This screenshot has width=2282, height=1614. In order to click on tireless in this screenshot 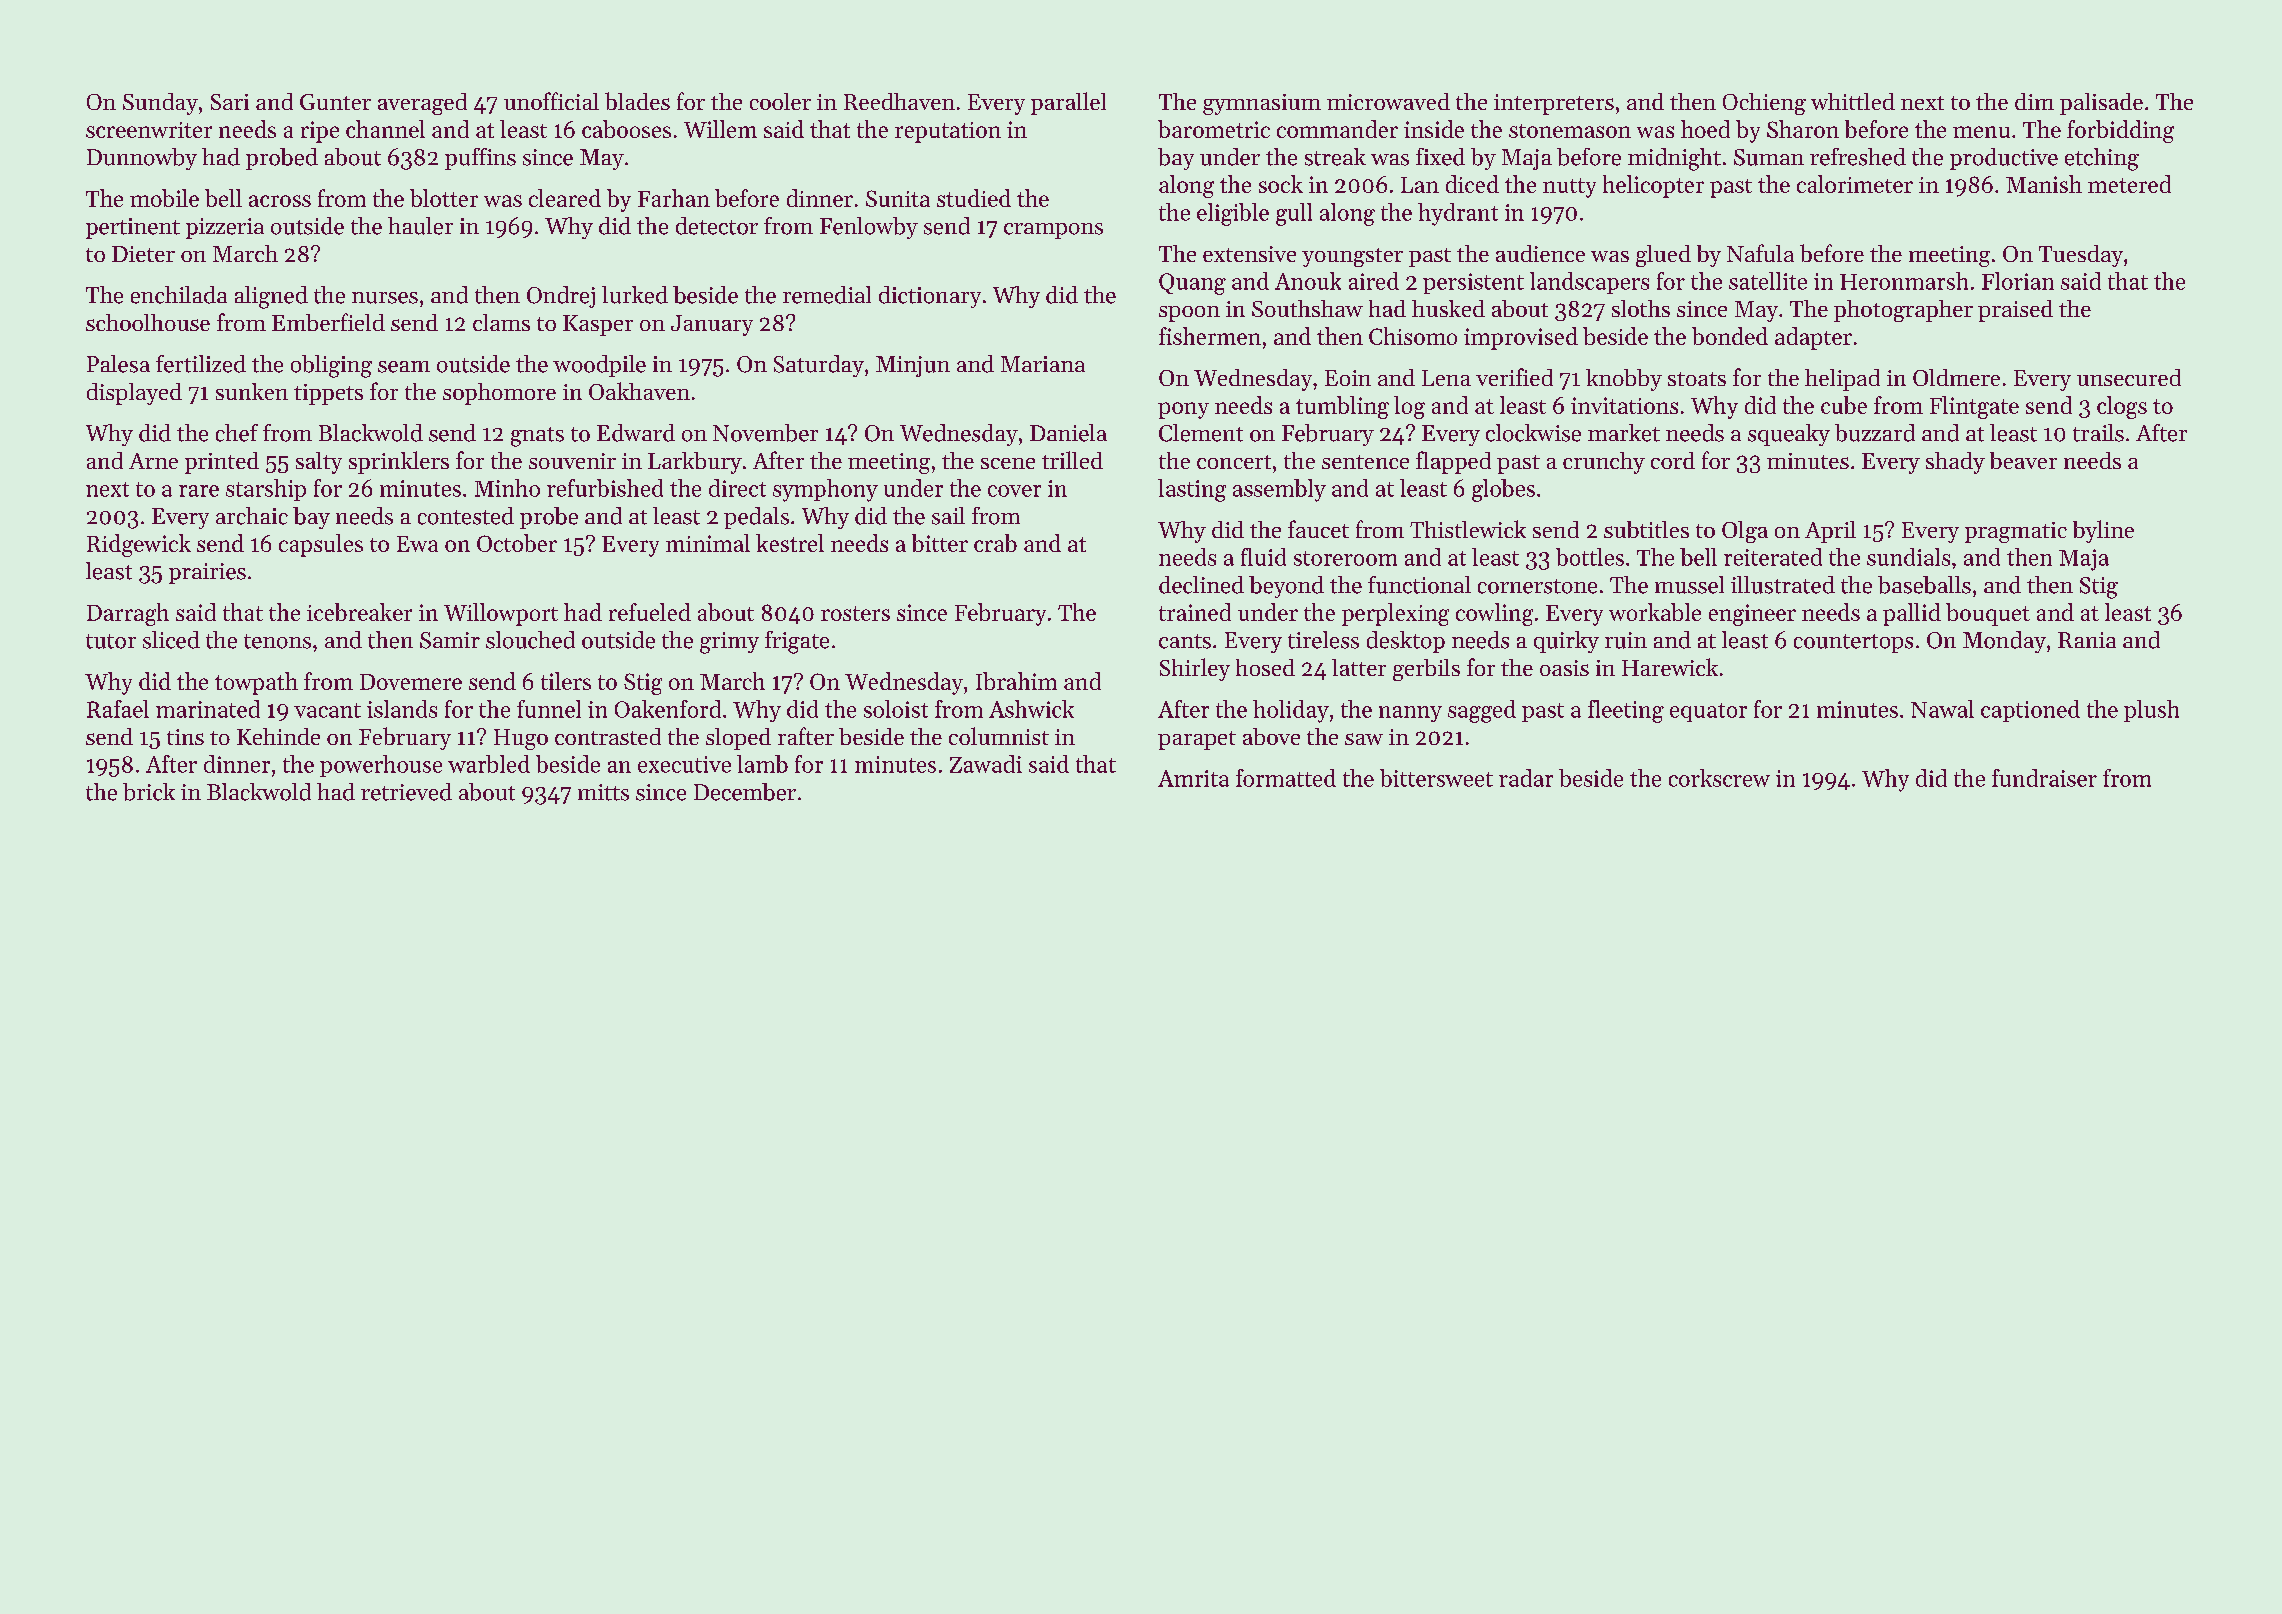, I will do `click(1323, 640)`.
